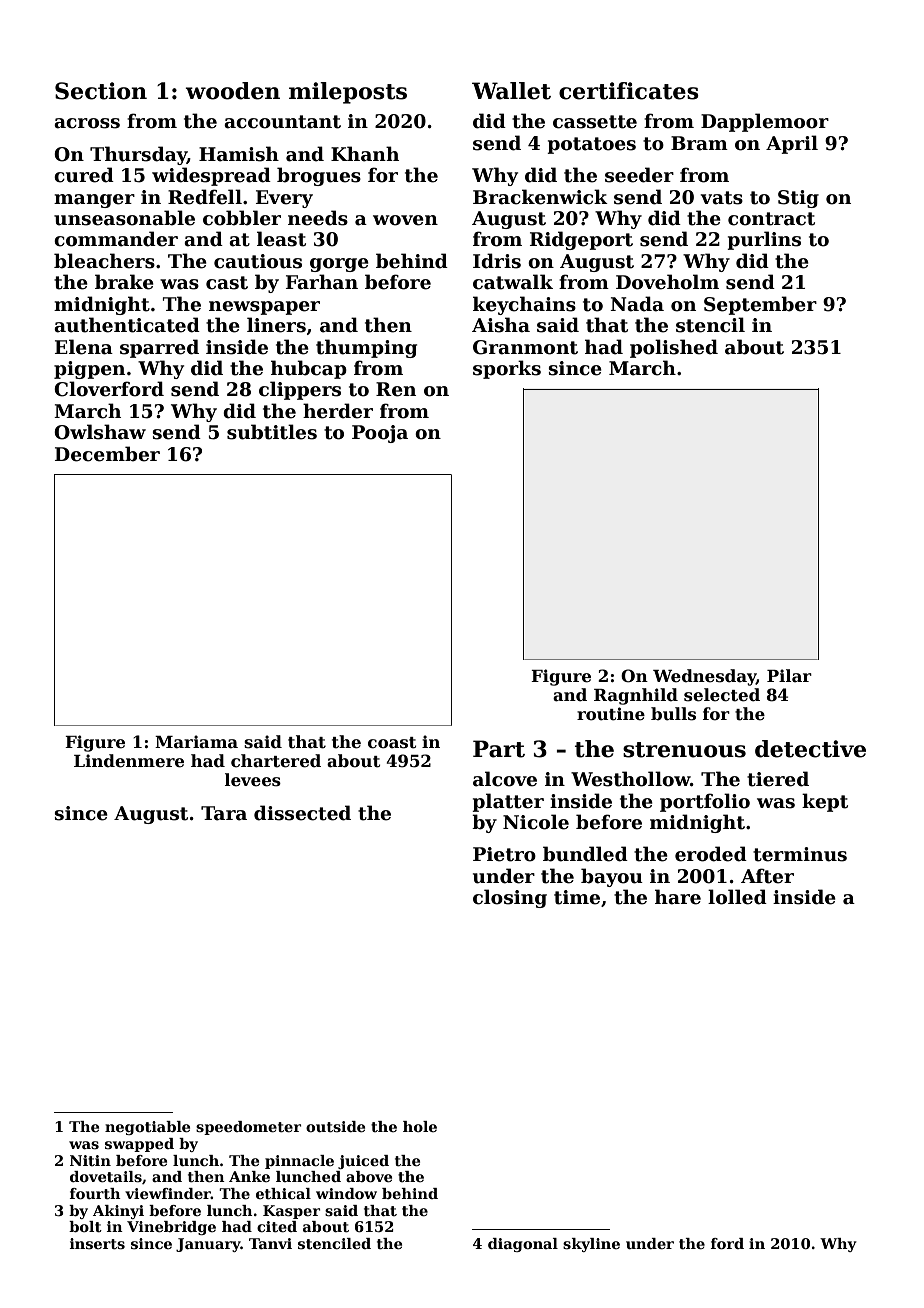 The image size is (924, 1308). Describe the element at coordinates (196, 742) in the page. I see `Mariama` at that location.
